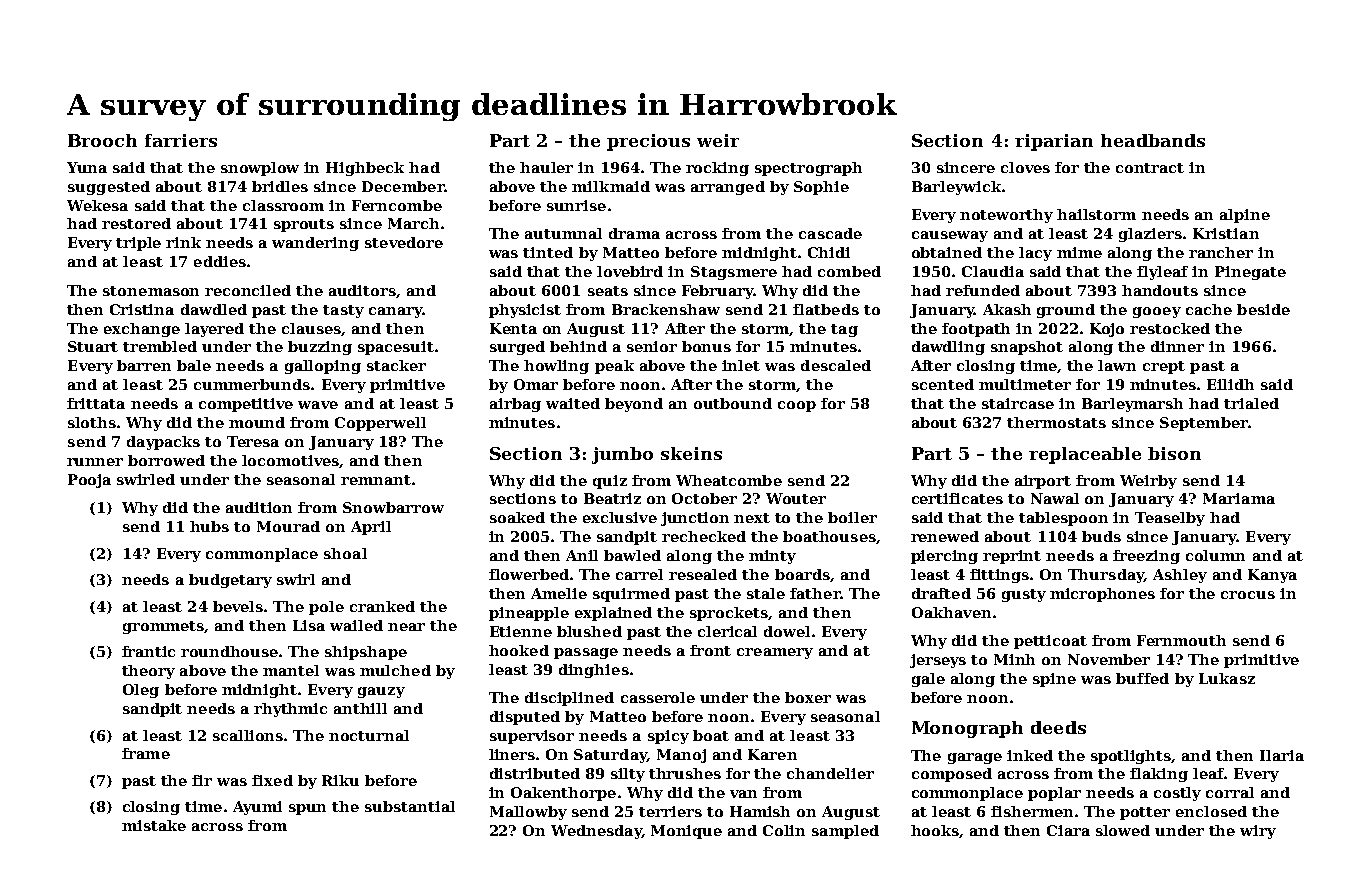 This screenshot has width=1372, height=887. What do you see at coordinates (151, 291) in the screenshot?
I see `stonemason` at bounding box center [151, 291].
